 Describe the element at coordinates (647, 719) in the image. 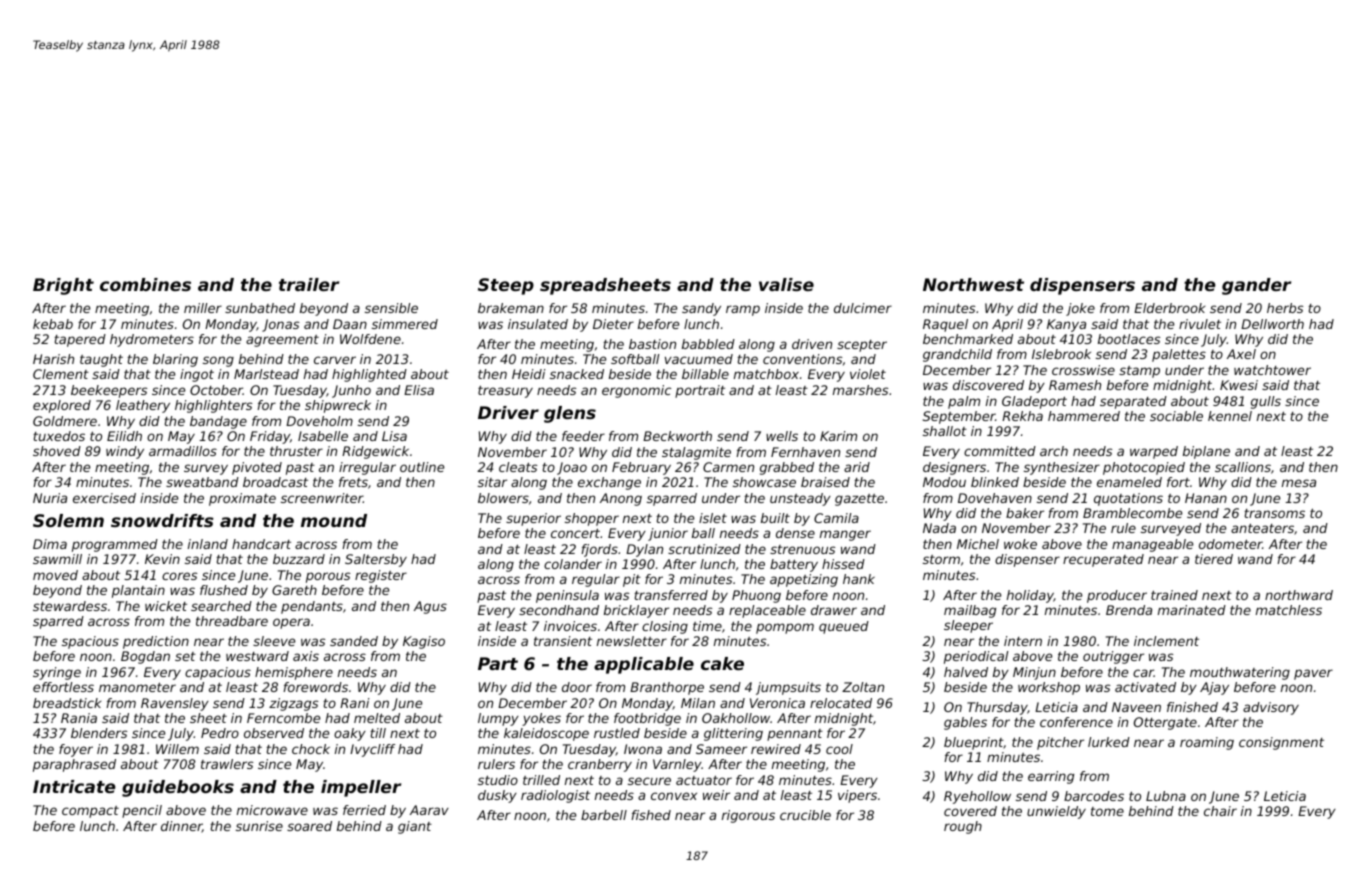

I see `footbridge` at that location.
